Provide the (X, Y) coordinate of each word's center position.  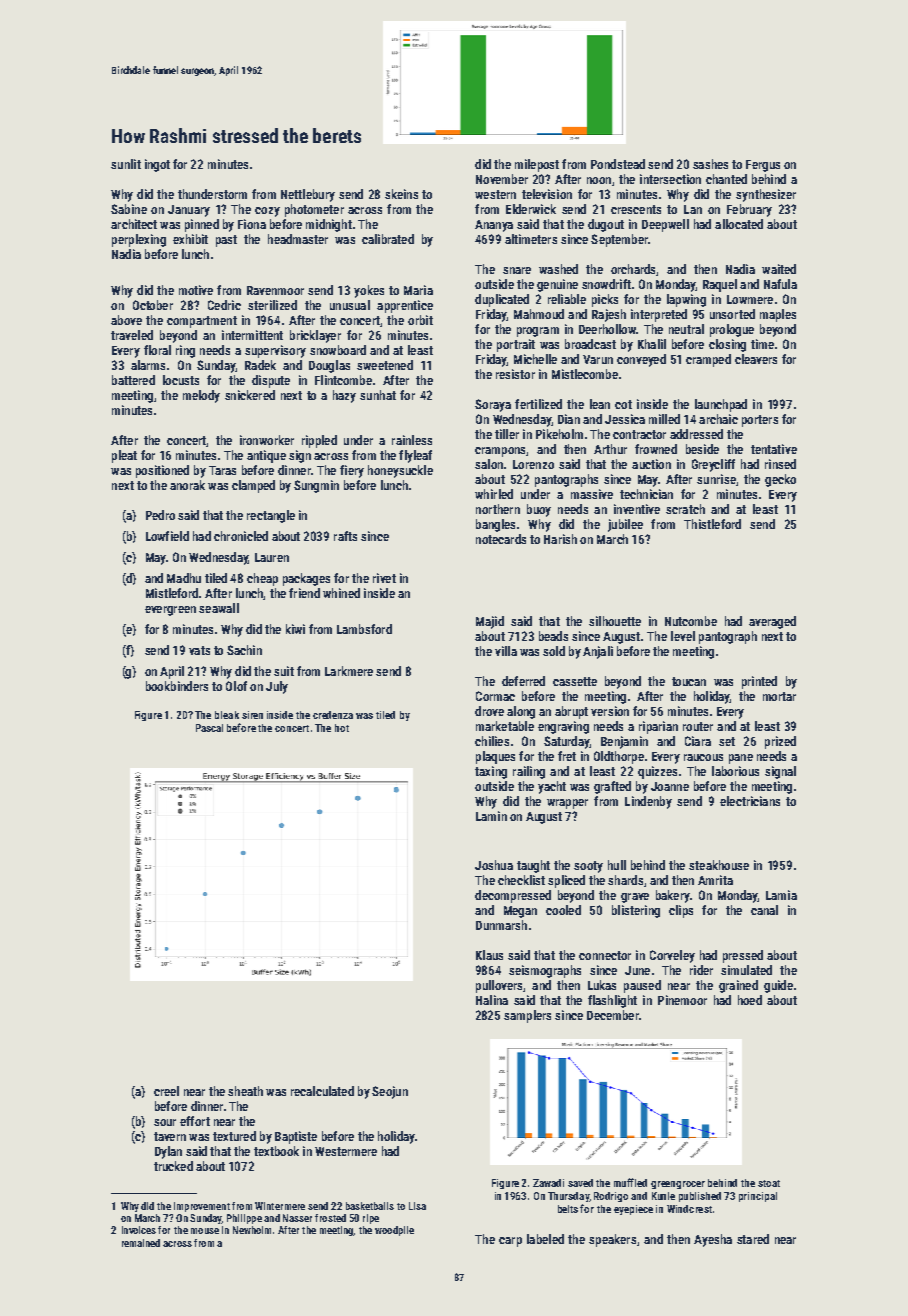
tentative (774, 449)
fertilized (538, 404)
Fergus (763, 166)
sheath (245, 1091)
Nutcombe (691, 621)
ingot (157, 165)
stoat (769, 1183)
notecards (501, 539)
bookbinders (177, 686)
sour (165, 1122)
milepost (537, 165)
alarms (148, 365)
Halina (492, 1000)
